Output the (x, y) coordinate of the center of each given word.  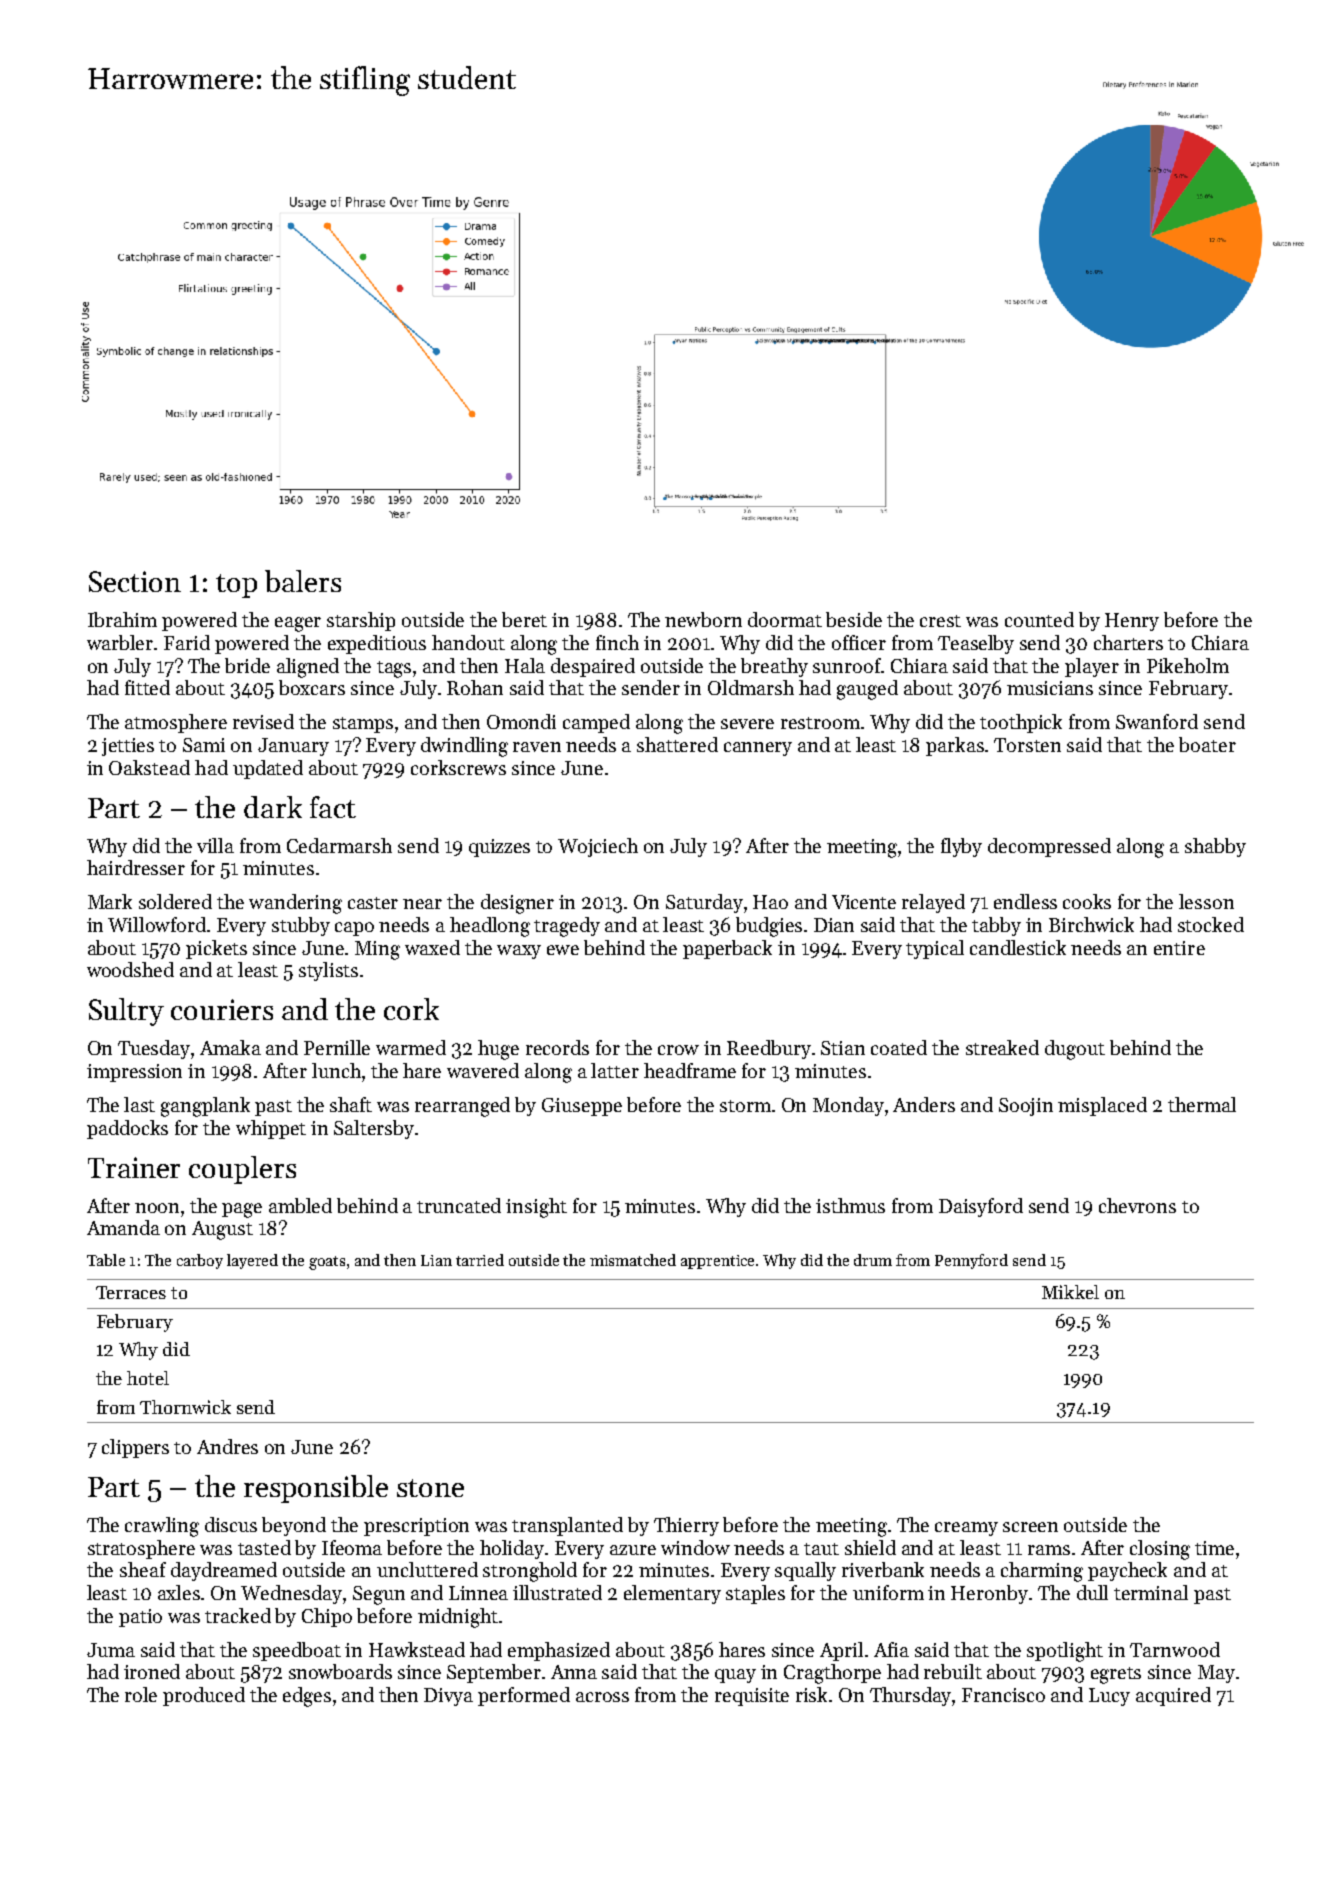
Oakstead (149, 767)
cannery (758, 749)
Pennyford (971, 1261)
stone (430, 1488)
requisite (752, 1697)
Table (106, 1260)
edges (307, 1697)
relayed (933, 903)
